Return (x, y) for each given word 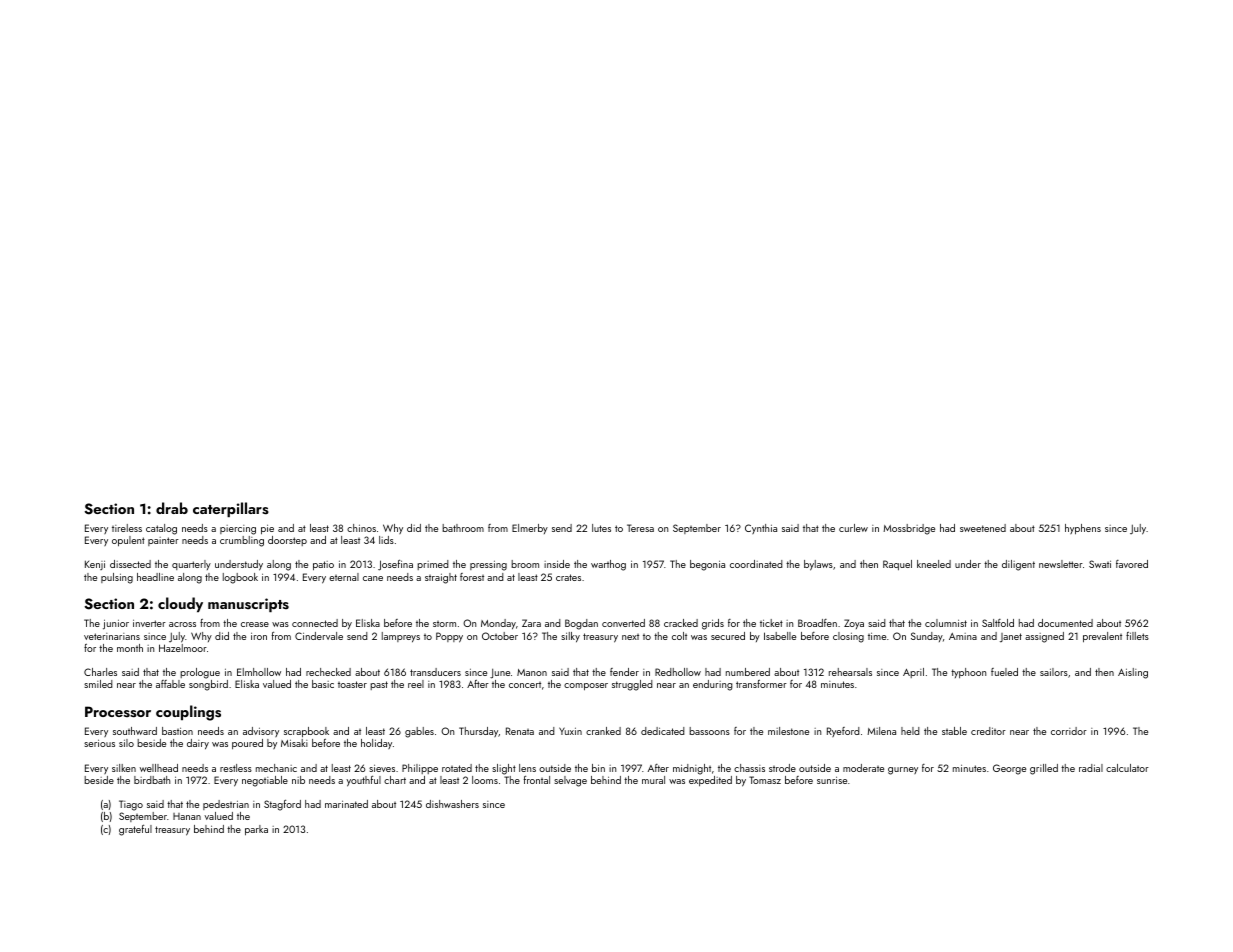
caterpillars (231, 509)
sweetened (983, 528)
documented (1065, 623)
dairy (198, 744)
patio (323, 566)
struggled (632, 685)
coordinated (756, 564)
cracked (681, 623)
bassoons (709, 731)
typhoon (968, 673)
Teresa (640, 528)
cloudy (180, 604)
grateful (135, 830)
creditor (988, 731)
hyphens (1083, 529)
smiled (98, 684)
